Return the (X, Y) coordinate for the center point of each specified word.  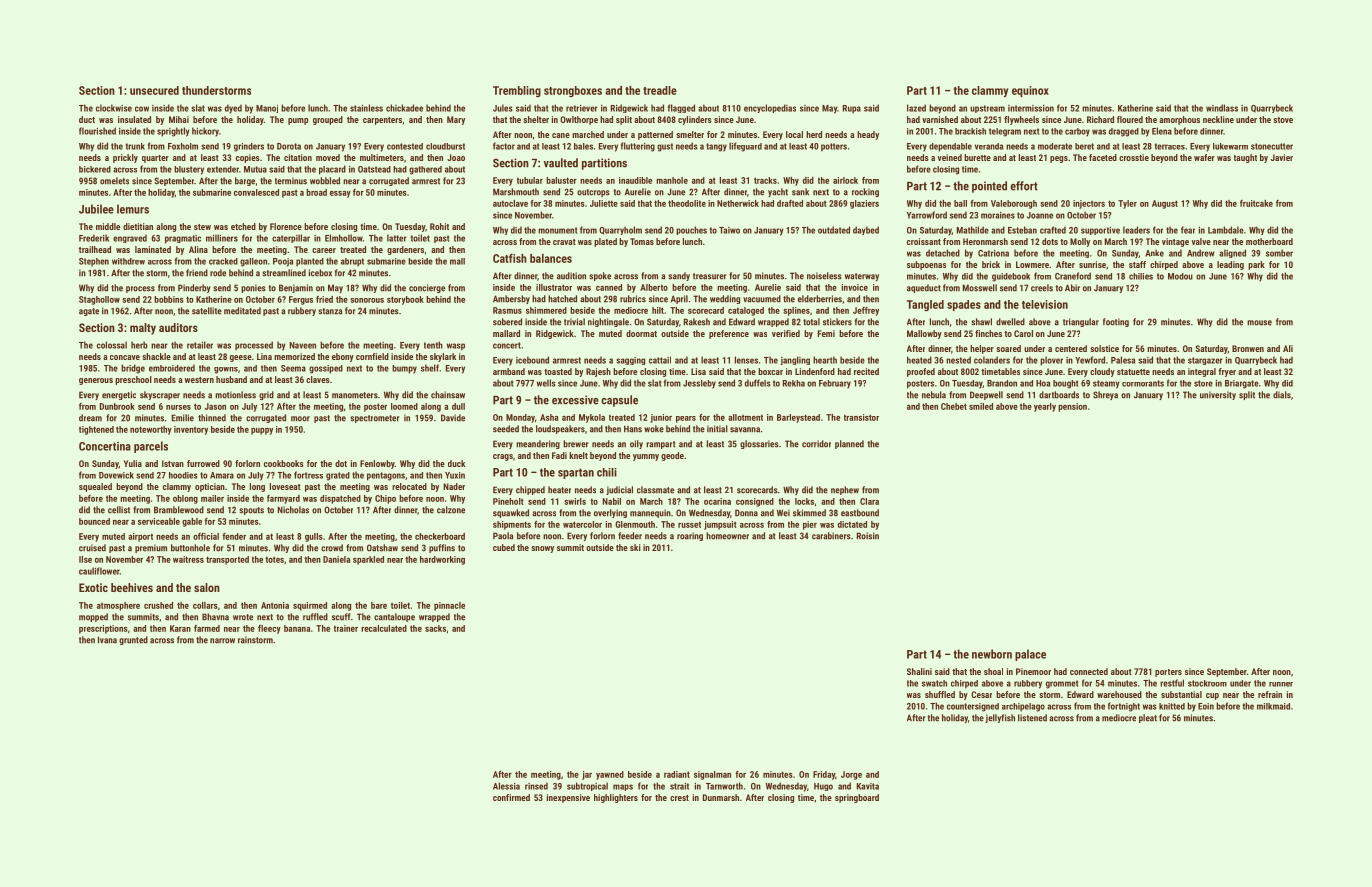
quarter (155, 159)
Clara (869, 501)
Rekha (794, 383)
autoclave (510, 203)
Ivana (107, 640)
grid (266, 395)
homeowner (727, 536)
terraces (1170, 146)
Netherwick (738, 203)
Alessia (506, 786)
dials (1282, 395)
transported (227, 560)
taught (1245, 158)
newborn (992, 654)
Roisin (868, 536)
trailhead (95, 249)
